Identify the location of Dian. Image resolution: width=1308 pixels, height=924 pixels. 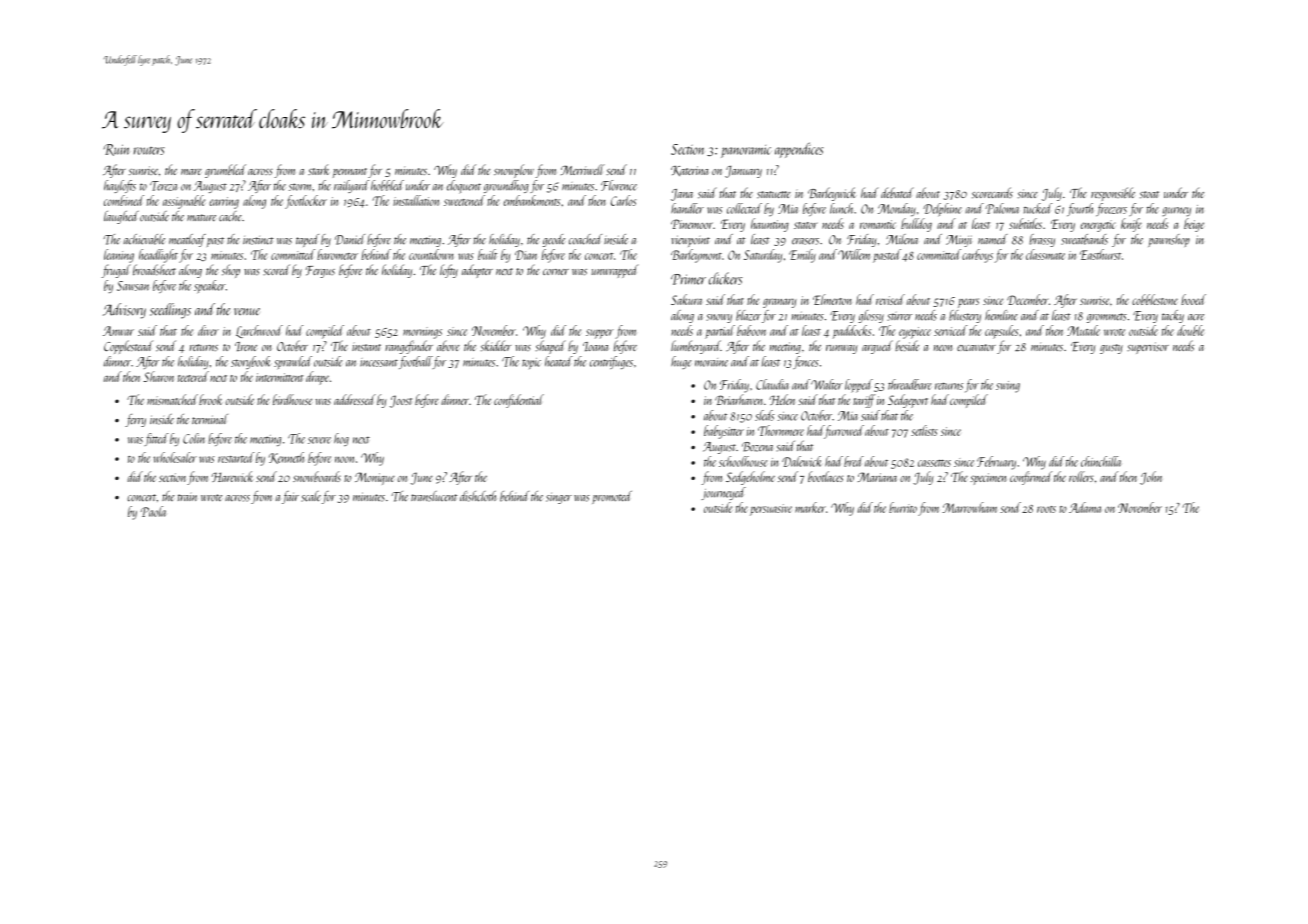
(526, 255).
